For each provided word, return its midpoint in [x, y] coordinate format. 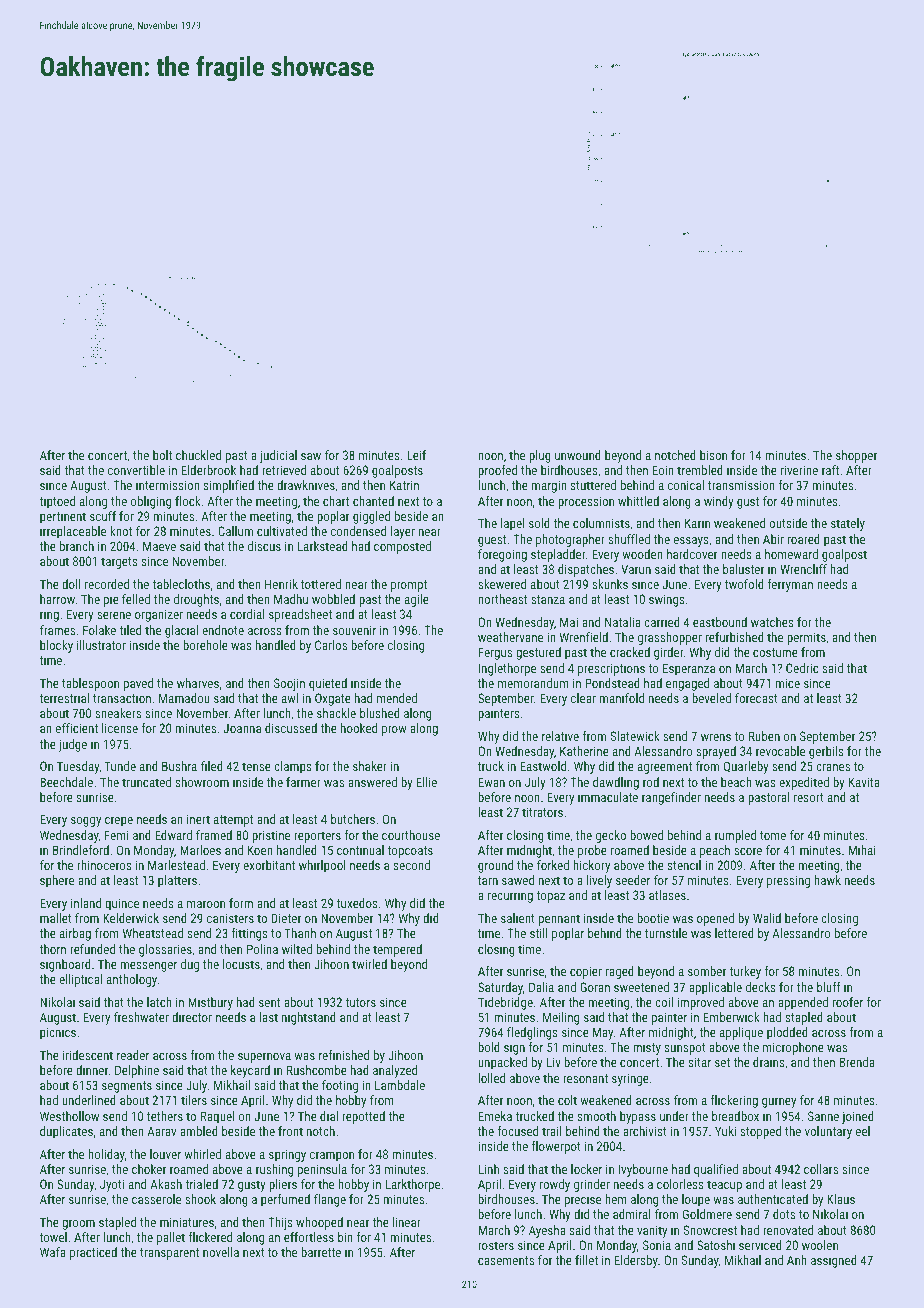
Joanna [242, 728]
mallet [56, 918]
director [192, 1017]
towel [53, 1237]
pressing [788, 881]
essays [691, 542]
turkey [745, 972]
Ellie [427, 782]
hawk [827, 880]
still [539, 933]
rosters [496, 1245]
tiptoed [57, 502]
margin [549, 486]
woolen [820, 1245]
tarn [488, 880]
